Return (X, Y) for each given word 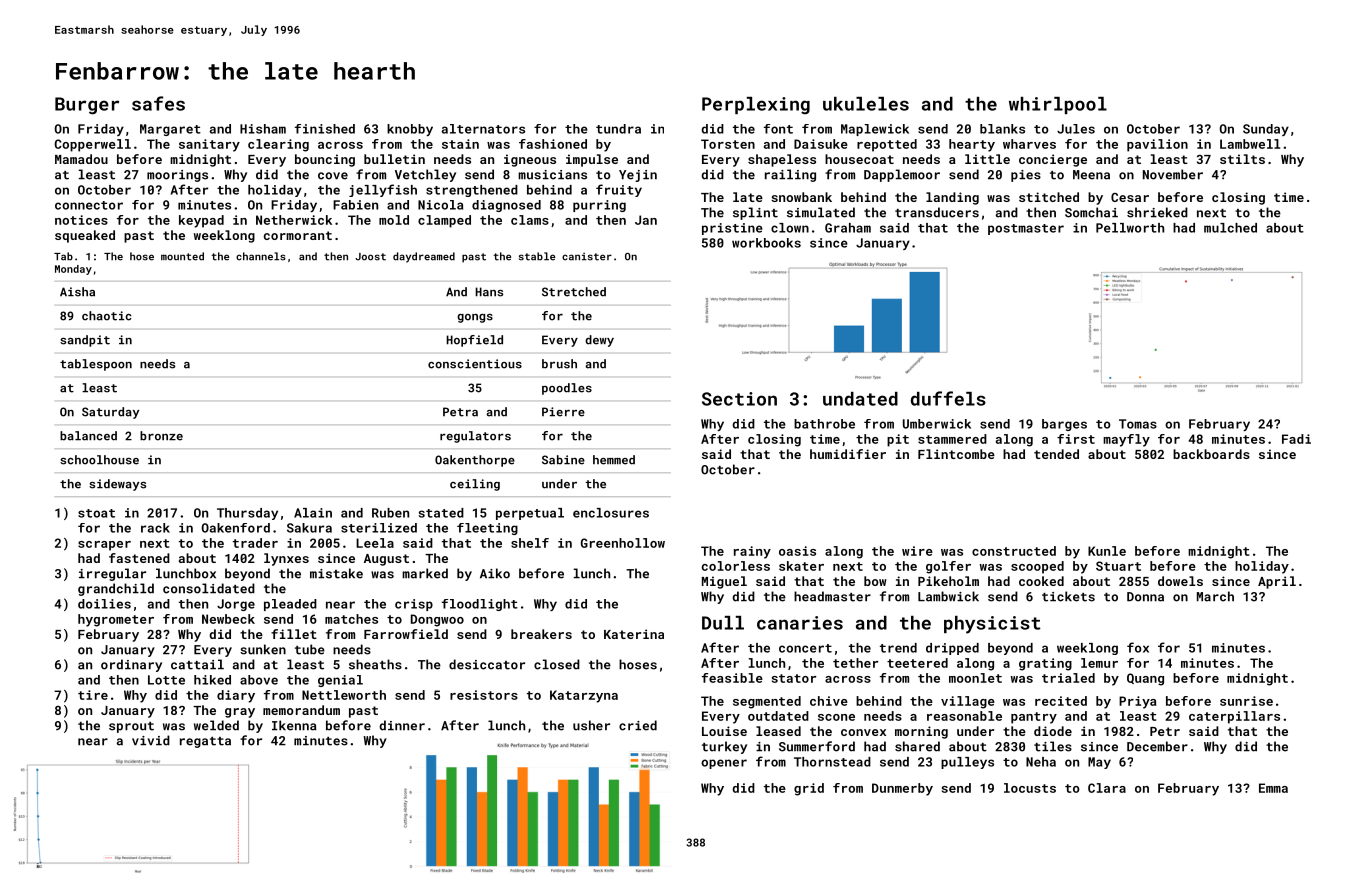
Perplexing (756, 106)
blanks (1002, 129)
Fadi (1296, 439)
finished (325, 129)
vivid (151, 740)
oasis (797, 551)
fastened (139, 558)
